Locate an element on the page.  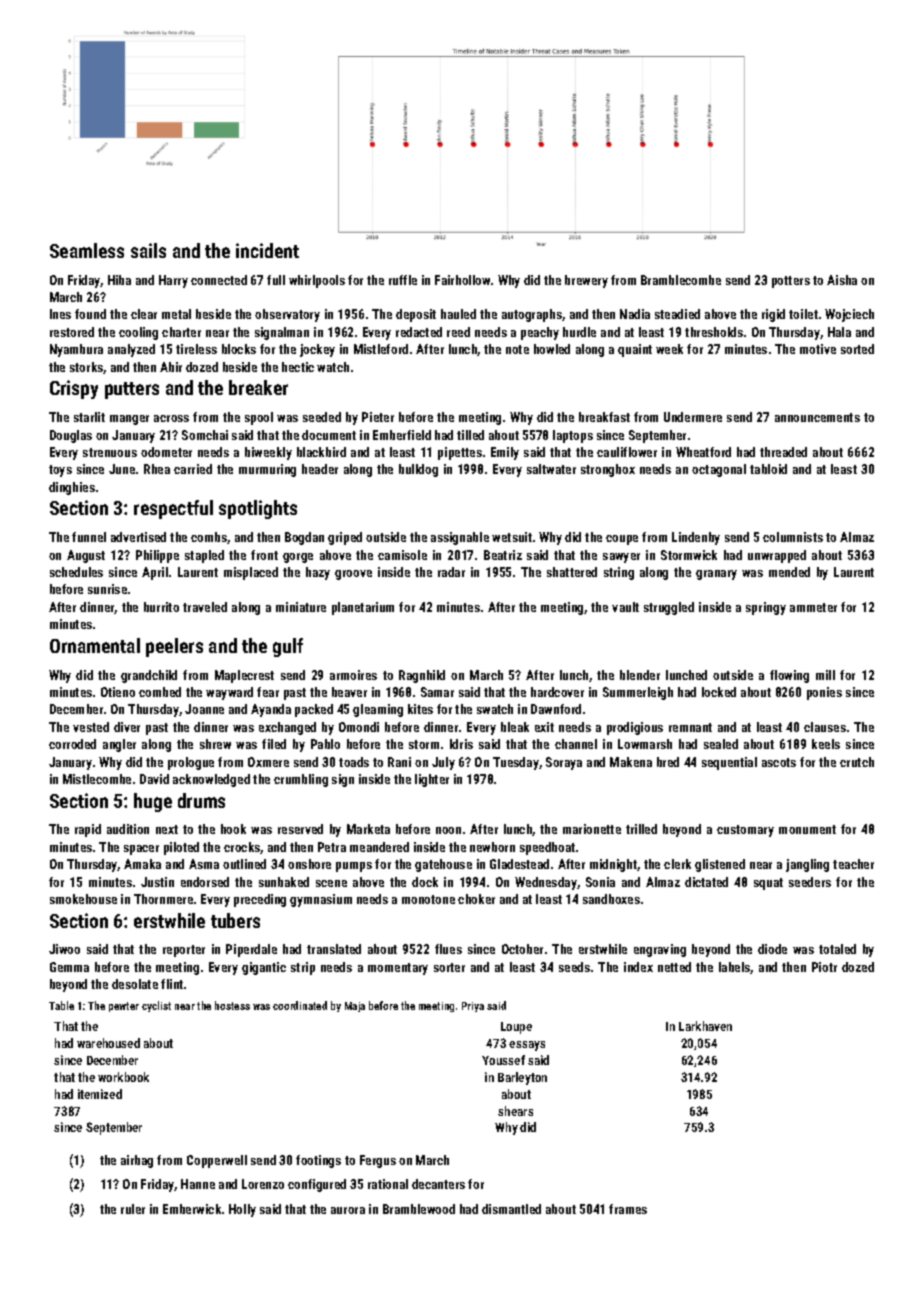
decanters is located at coordinates (438, 1184).
